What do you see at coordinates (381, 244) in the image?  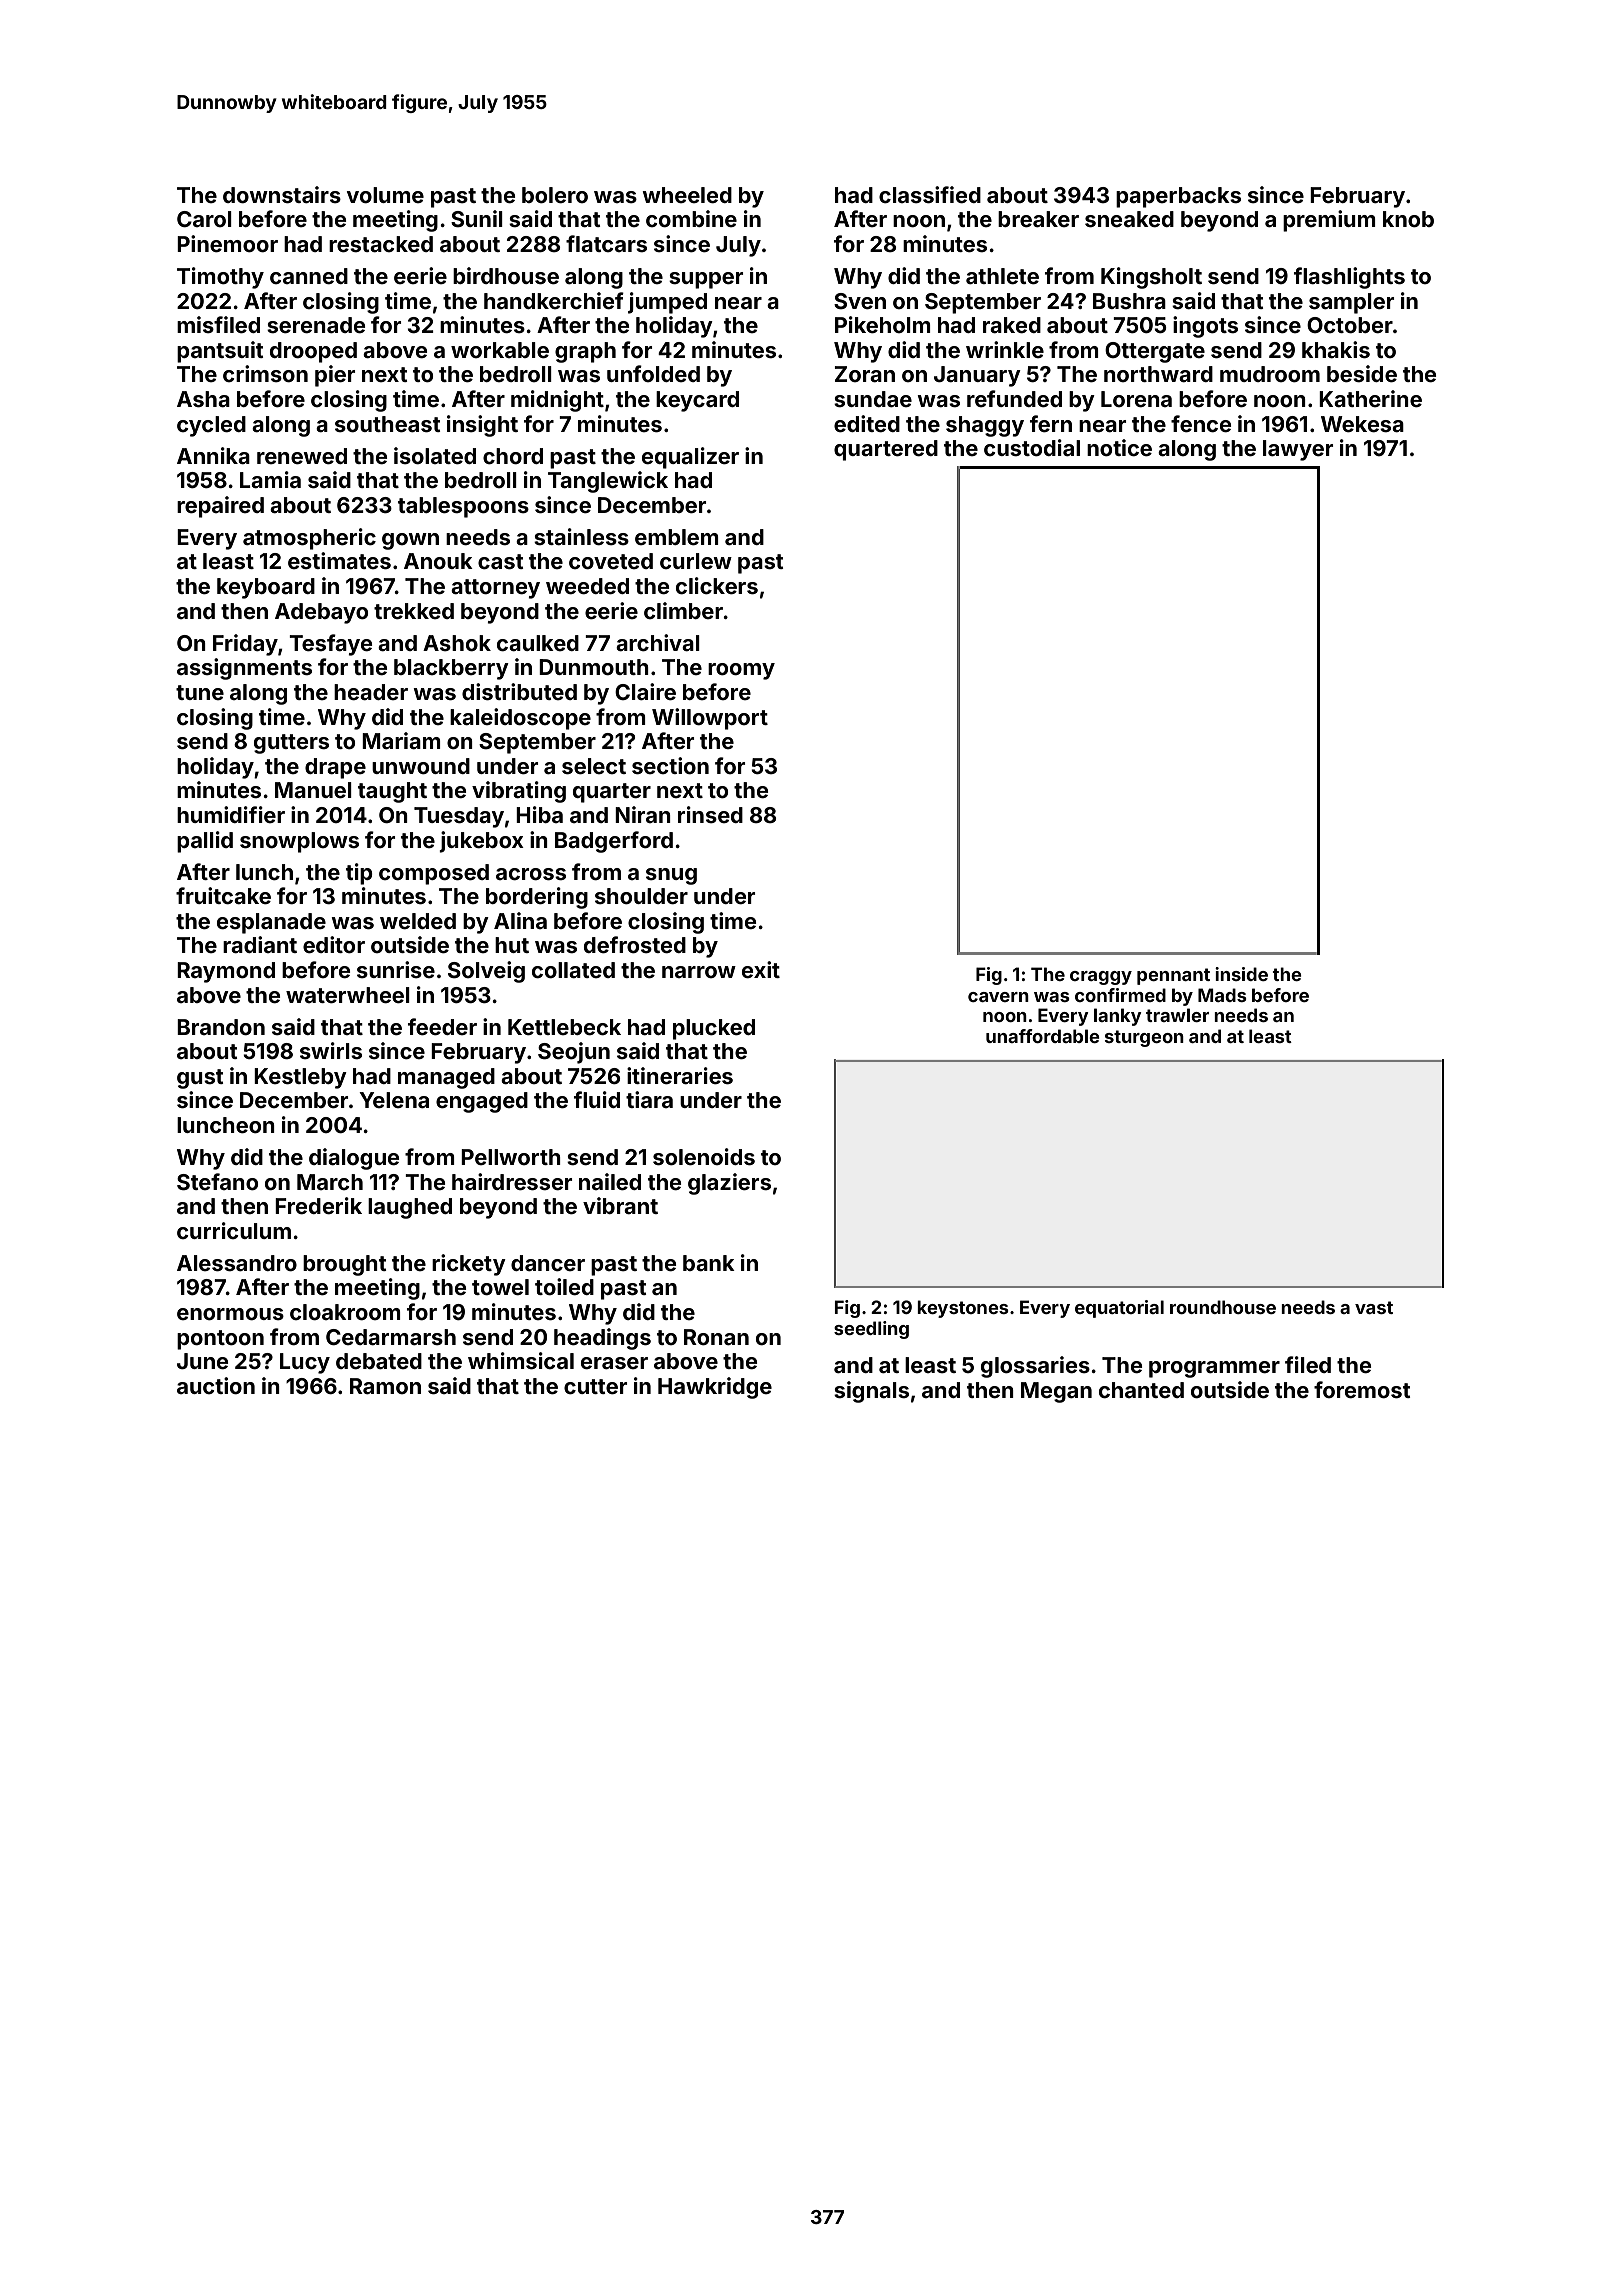 I see `restacked` at bounding box center [381, 244].
